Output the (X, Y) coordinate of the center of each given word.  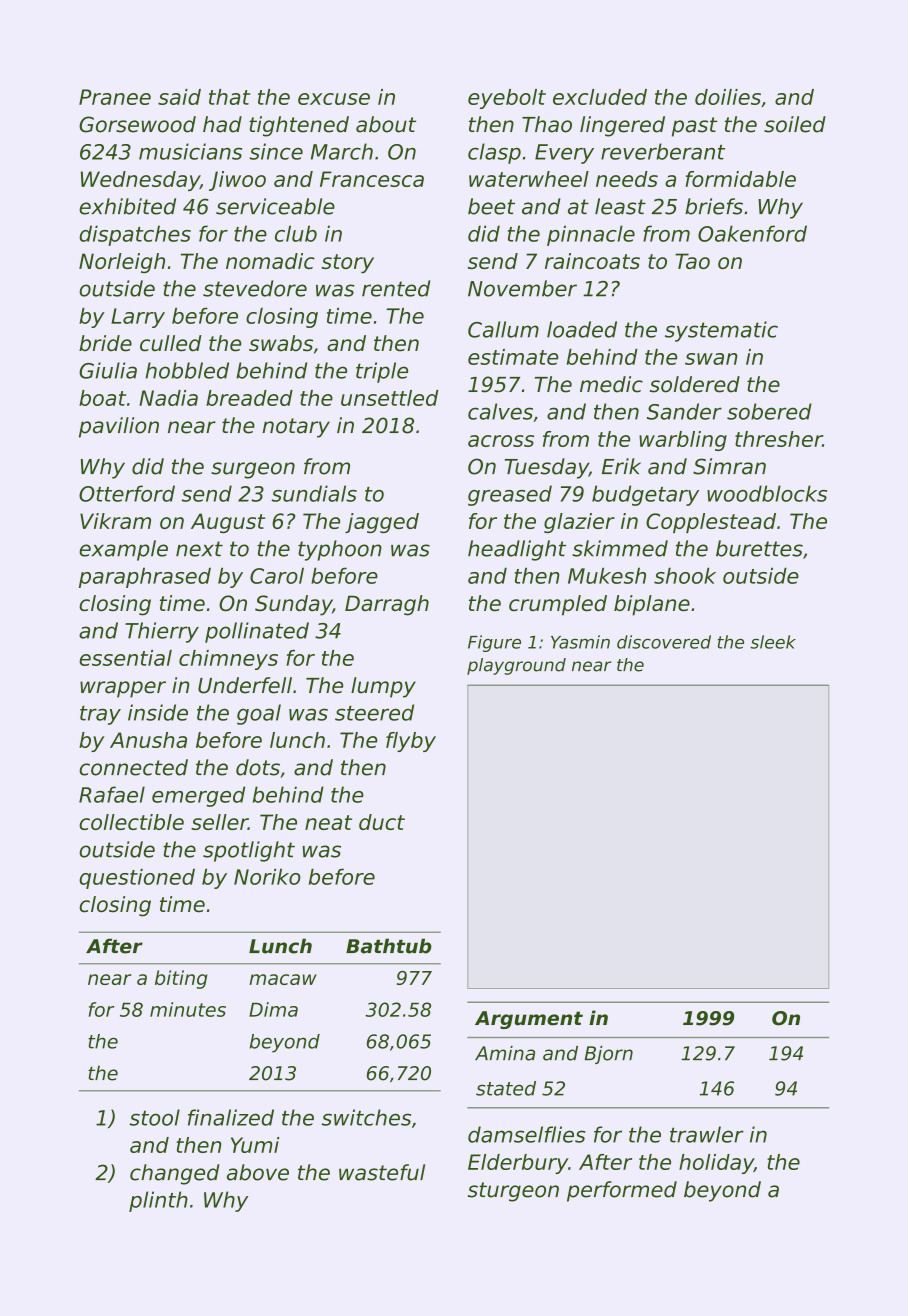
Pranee (115, 97)
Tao (692, 261)
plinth (158, 1201)
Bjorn (608, 1055)
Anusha (148, 740)
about (386, 124)
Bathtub (389, 946)
